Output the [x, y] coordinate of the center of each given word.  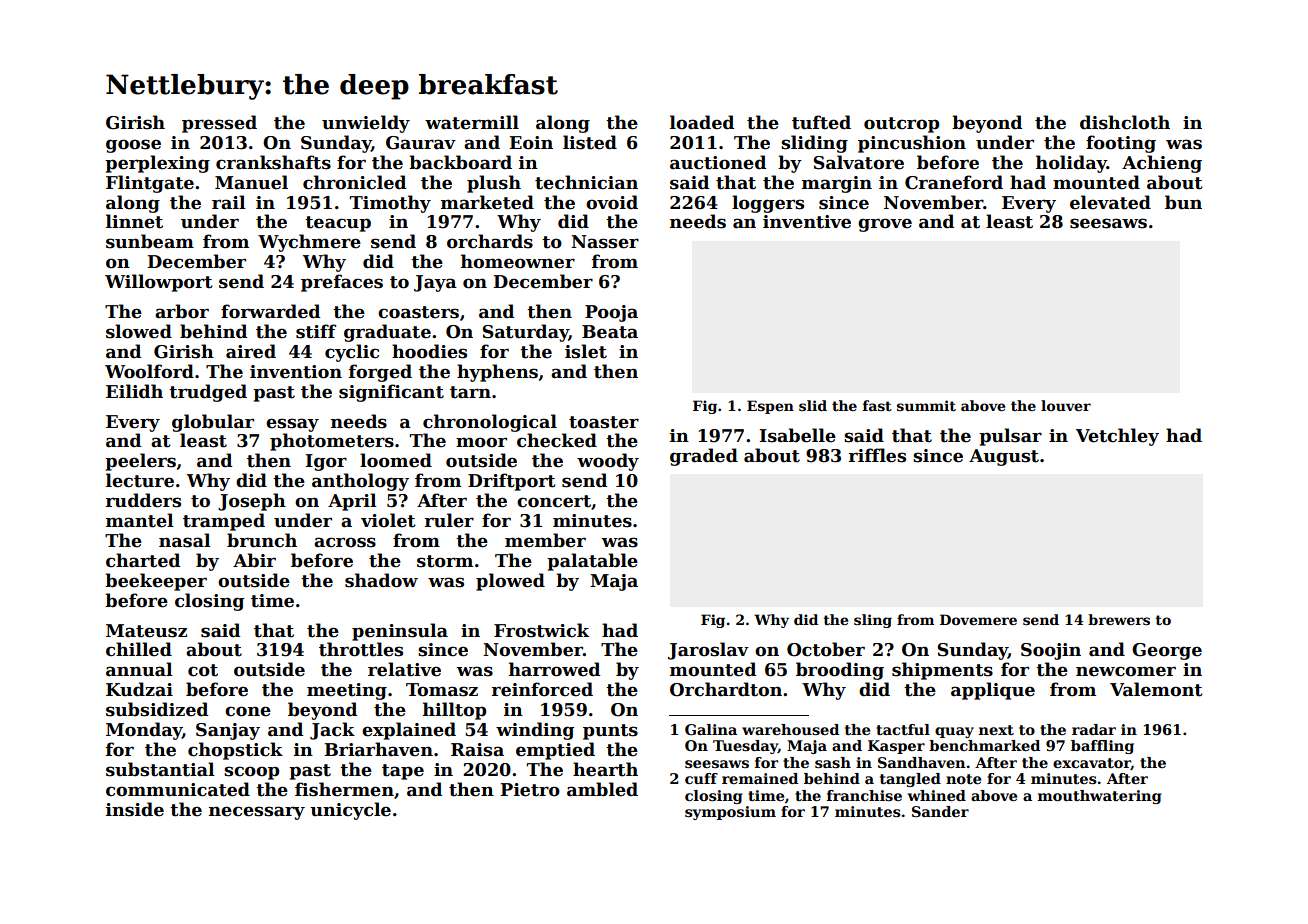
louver [1066, 405]
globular [213, 423]
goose [133, 146]
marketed [487, 202]
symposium [730, 813]
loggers [768, 204]
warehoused [790, 729]
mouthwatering [1100, 797]
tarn [470, 392]
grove [885, 225]
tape [403, 772]
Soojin [1051, 651]
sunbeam [150, 241]
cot [203, 670]
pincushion [912, 144]
